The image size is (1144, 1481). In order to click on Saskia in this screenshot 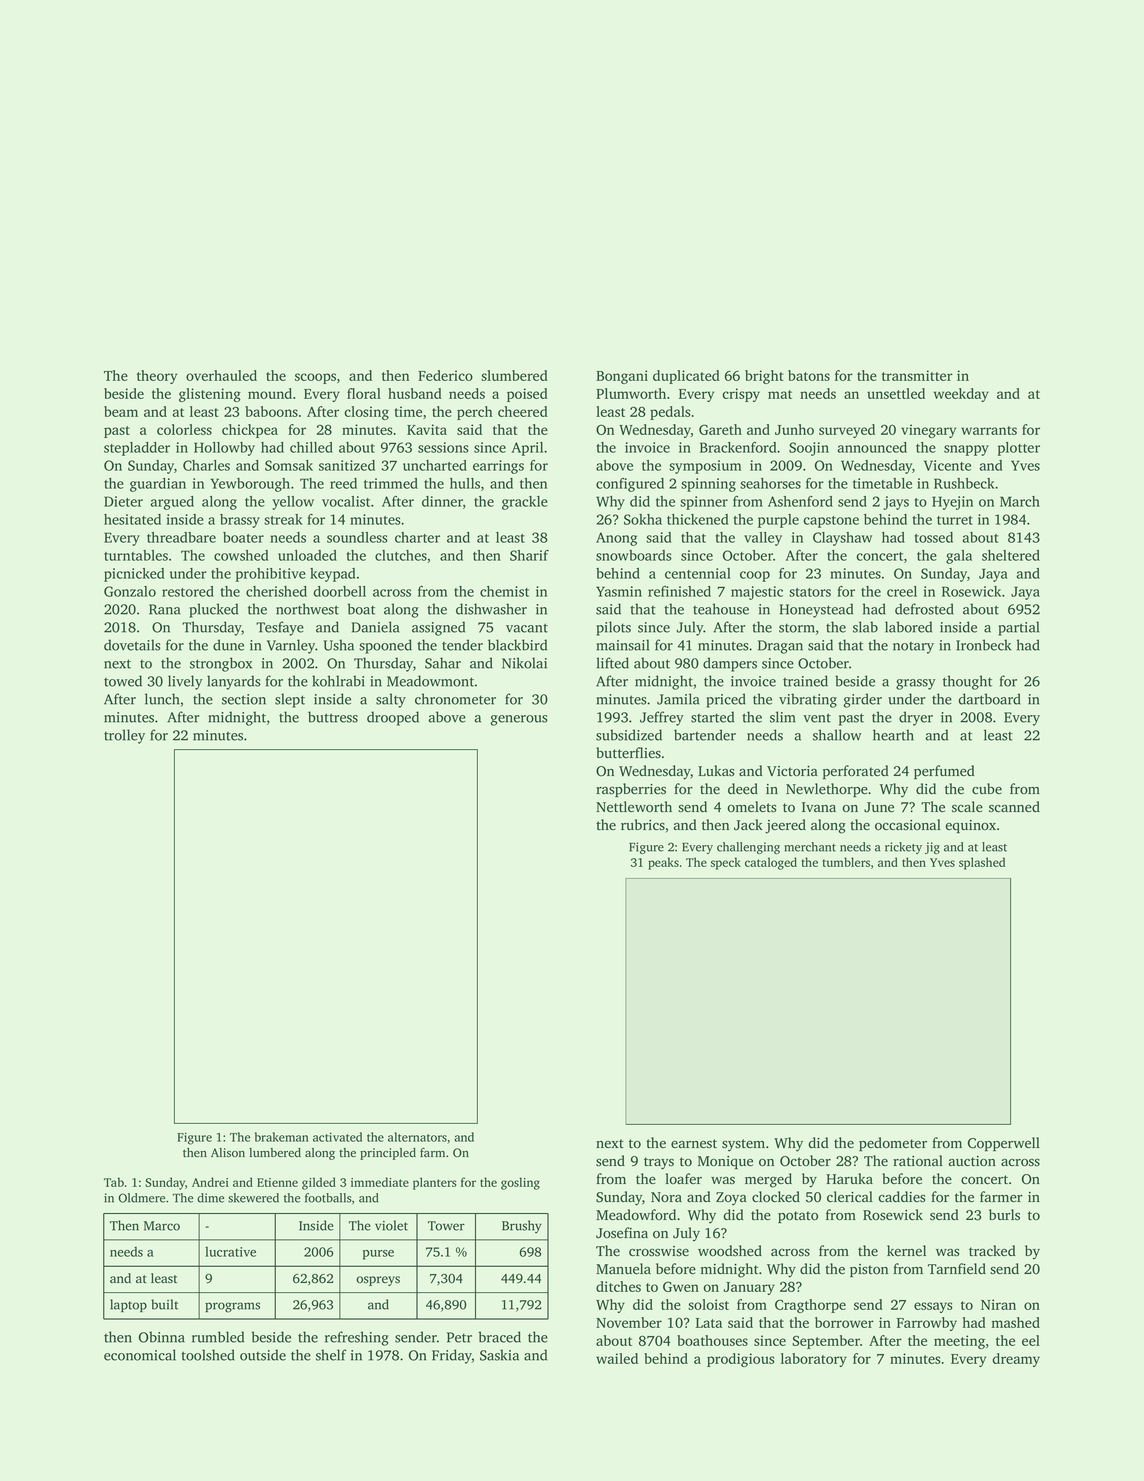, I will do `click(499, 1355)`.
